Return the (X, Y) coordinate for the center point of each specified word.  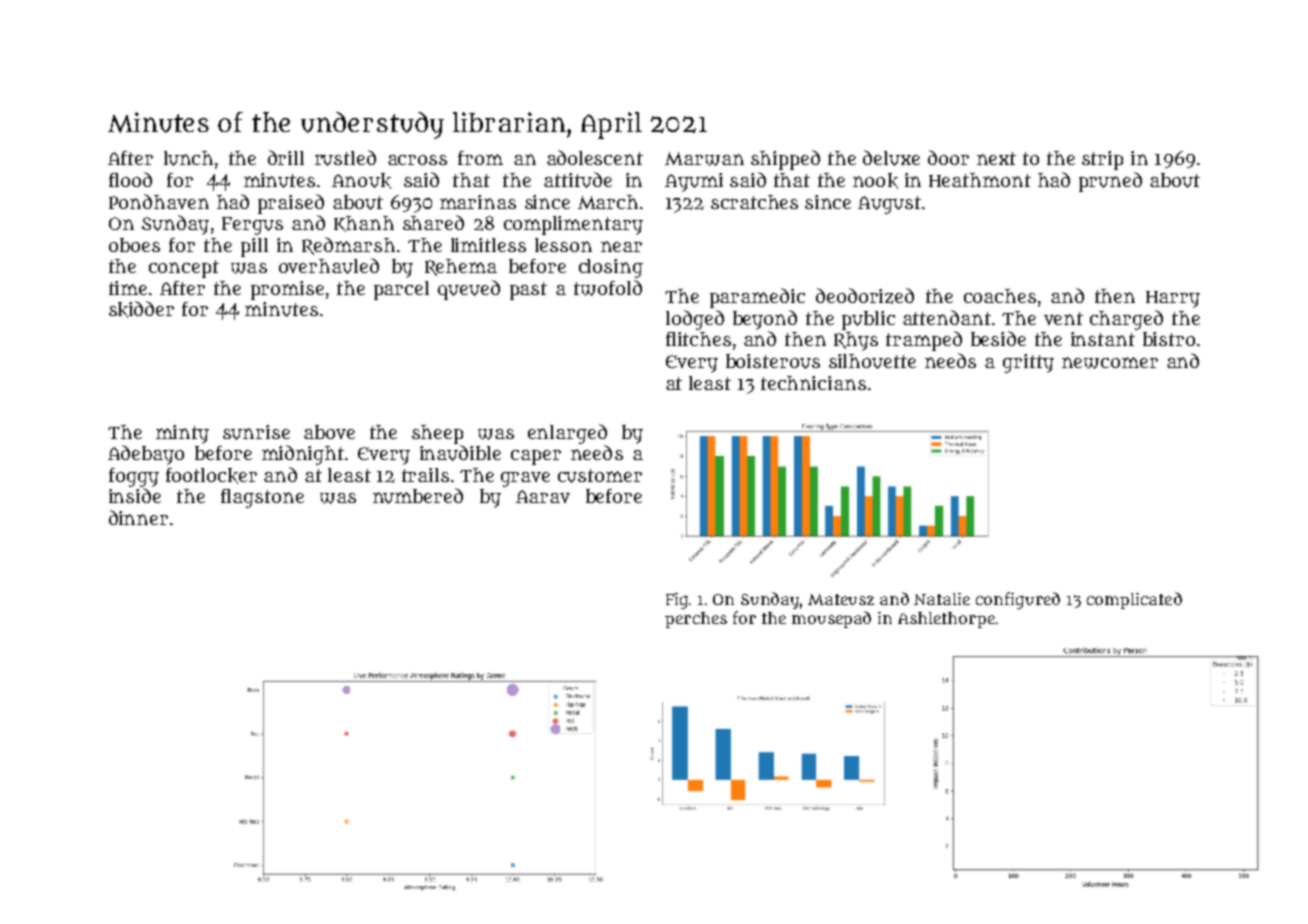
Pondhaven (159, 201)
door (948, 157)
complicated (1134, 600)
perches (696, 620)
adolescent (595, 157)
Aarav (543, 496)
